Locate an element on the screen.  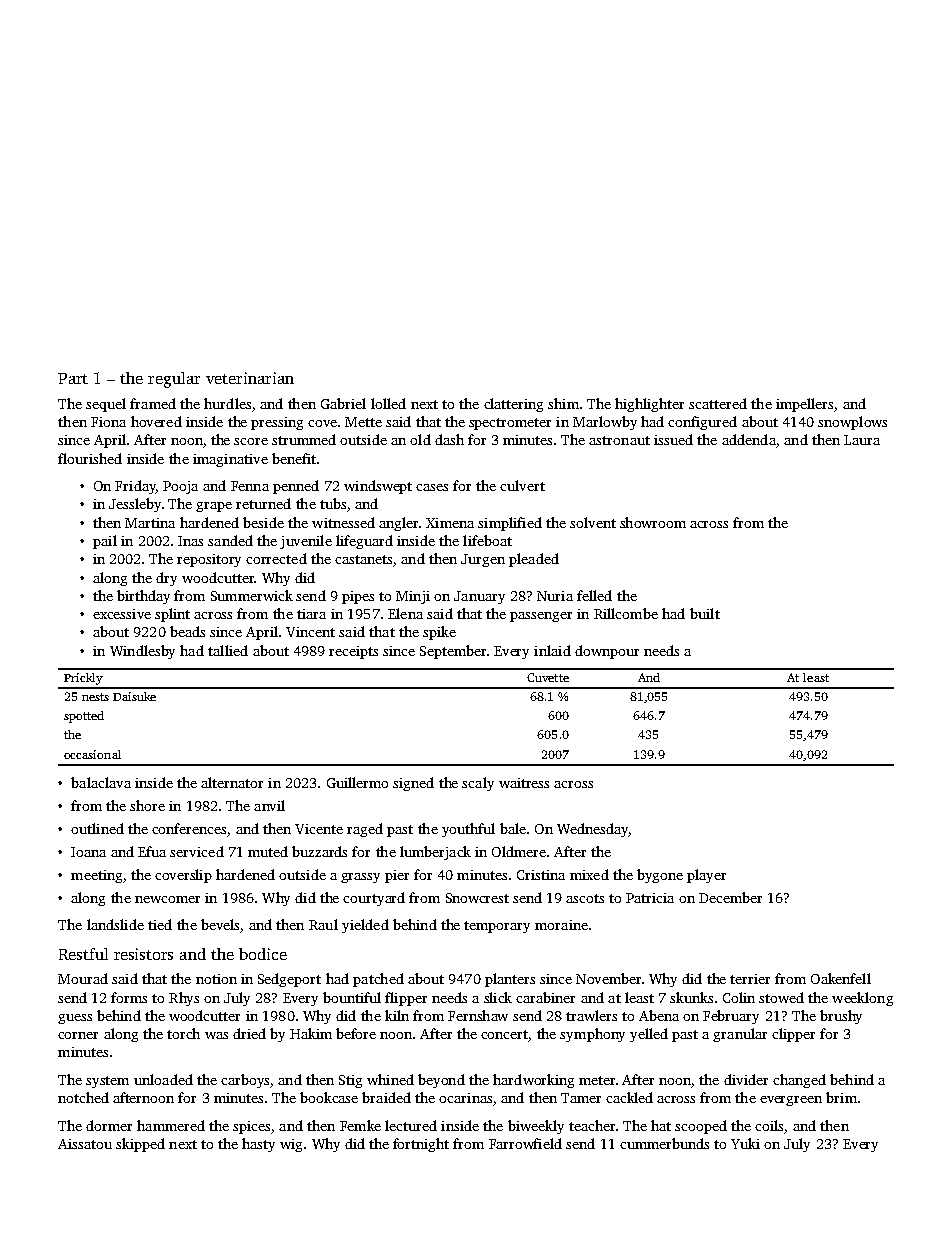
bygone is located at coordinates (660, 876).
